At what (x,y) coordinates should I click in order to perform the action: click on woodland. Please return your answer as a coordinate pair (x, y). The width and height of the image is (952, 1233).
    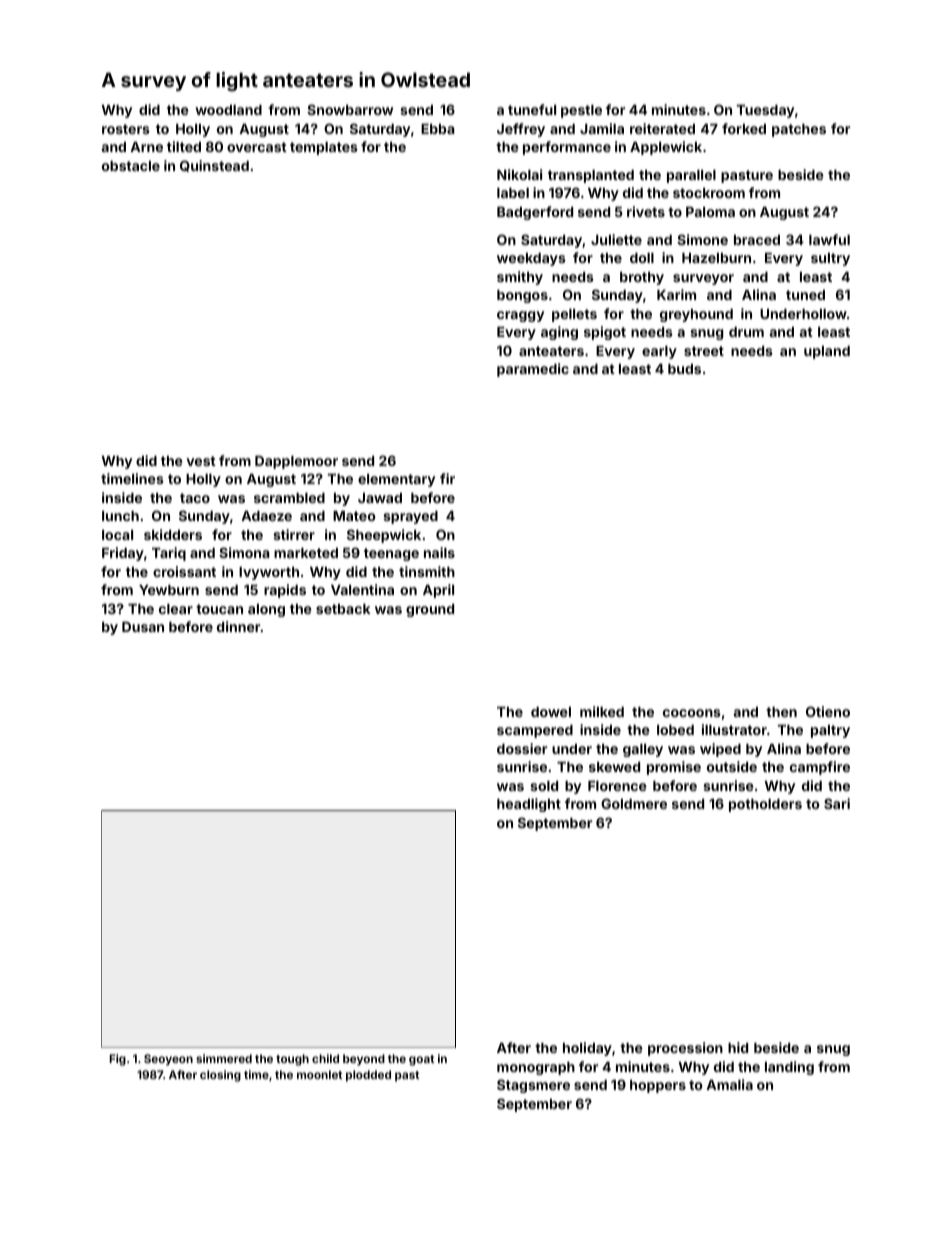
    Looking at the image, I should click on (228, 110).
